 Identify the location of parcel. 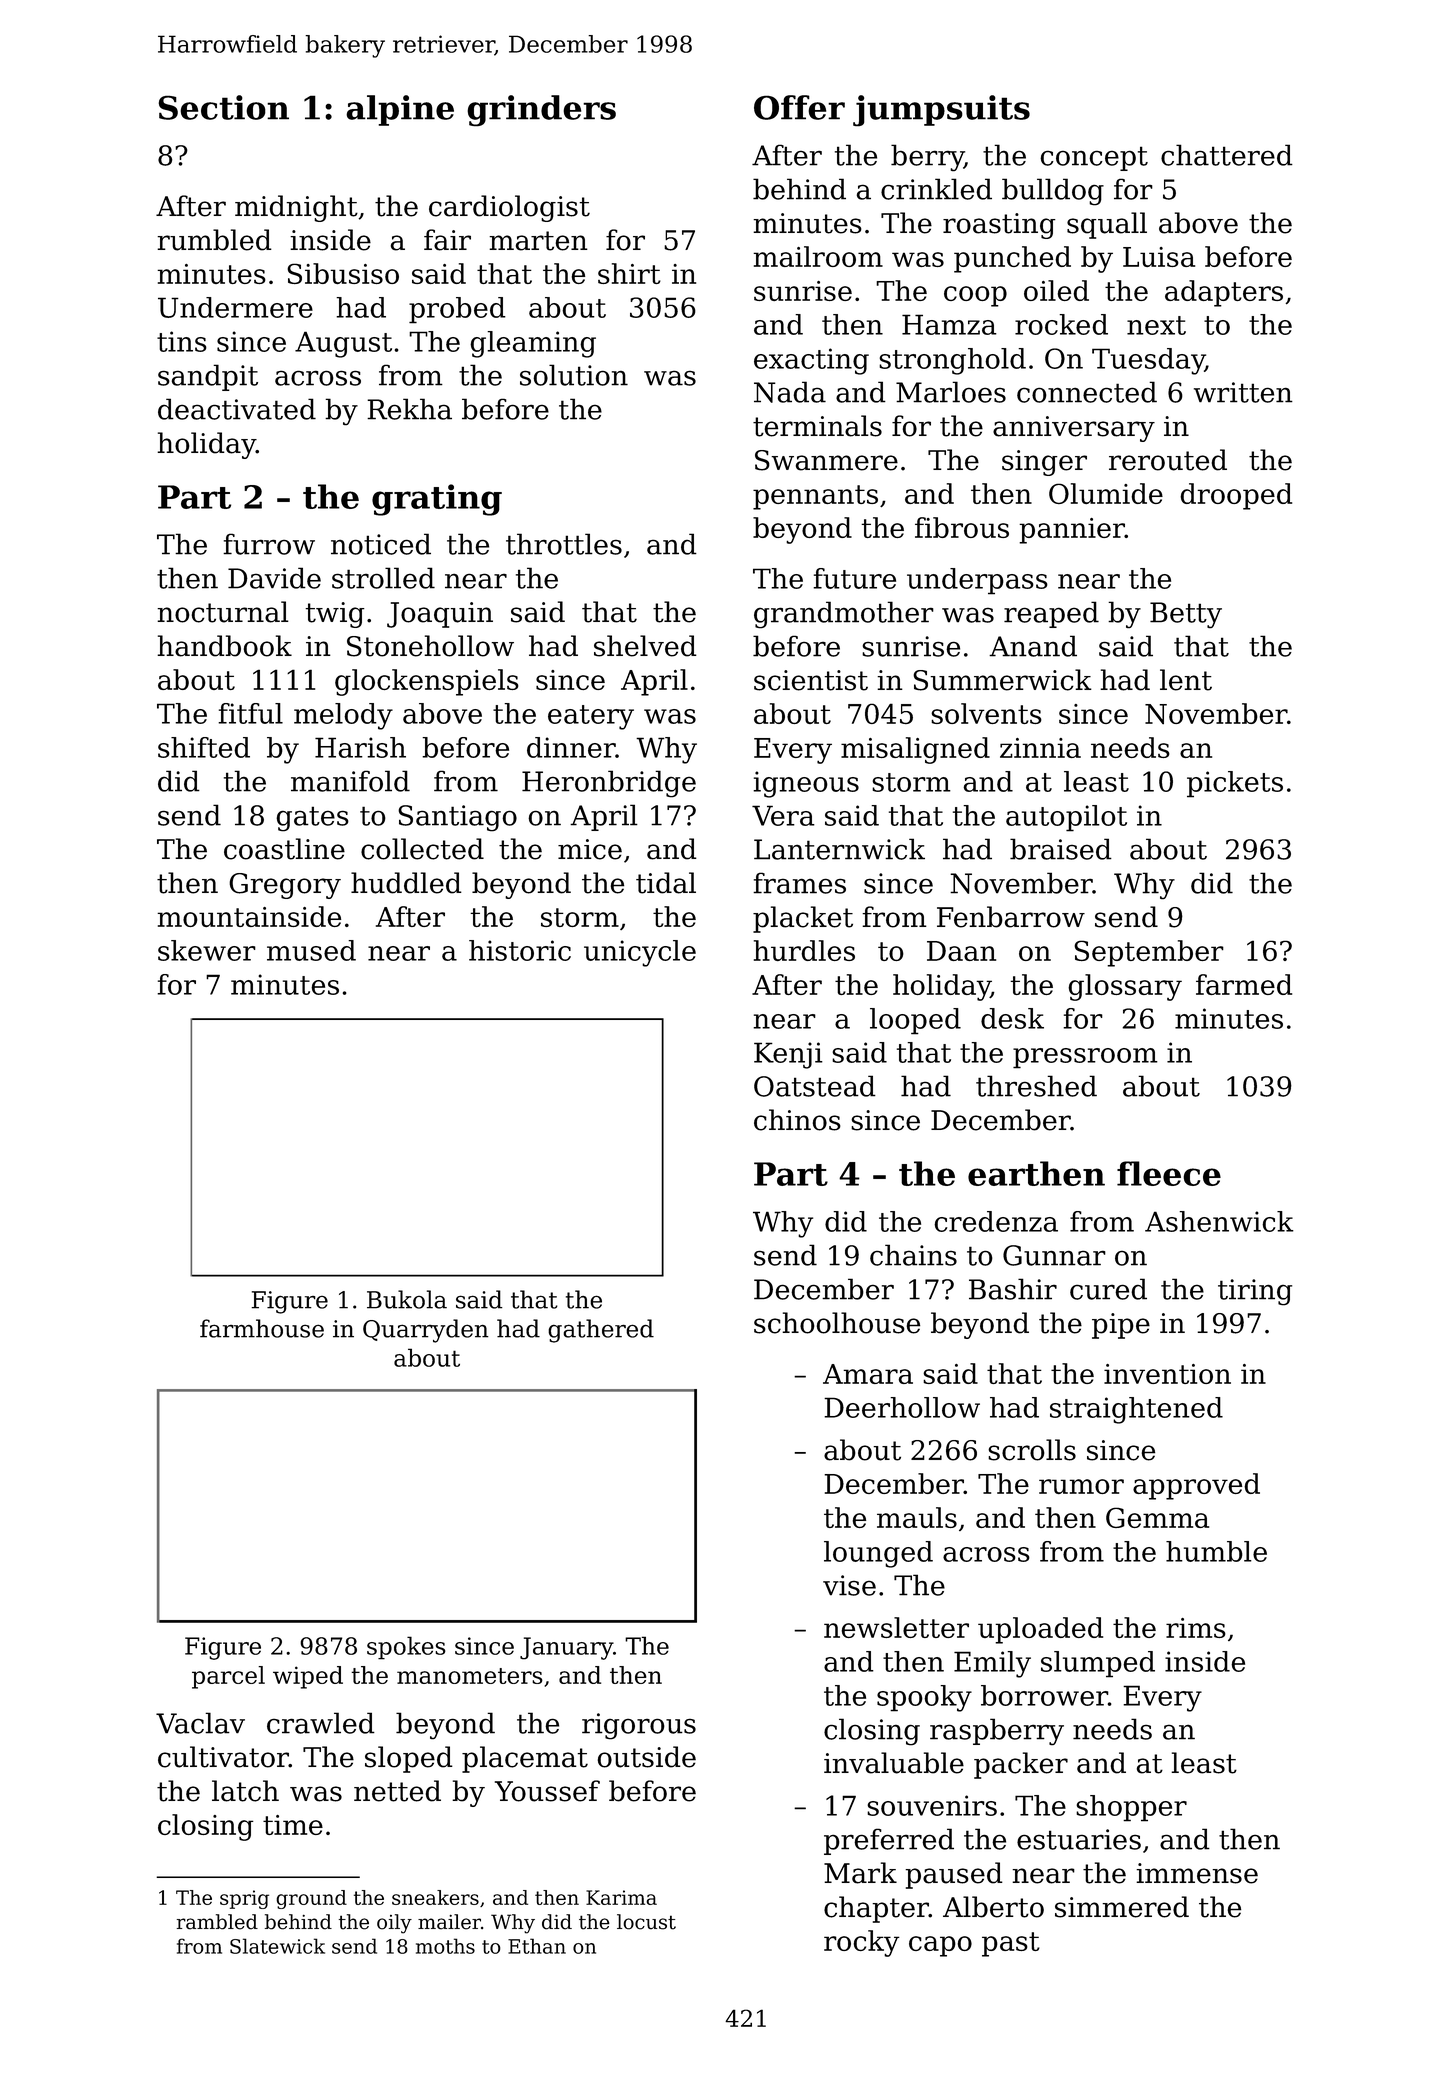
(228, 1677).
